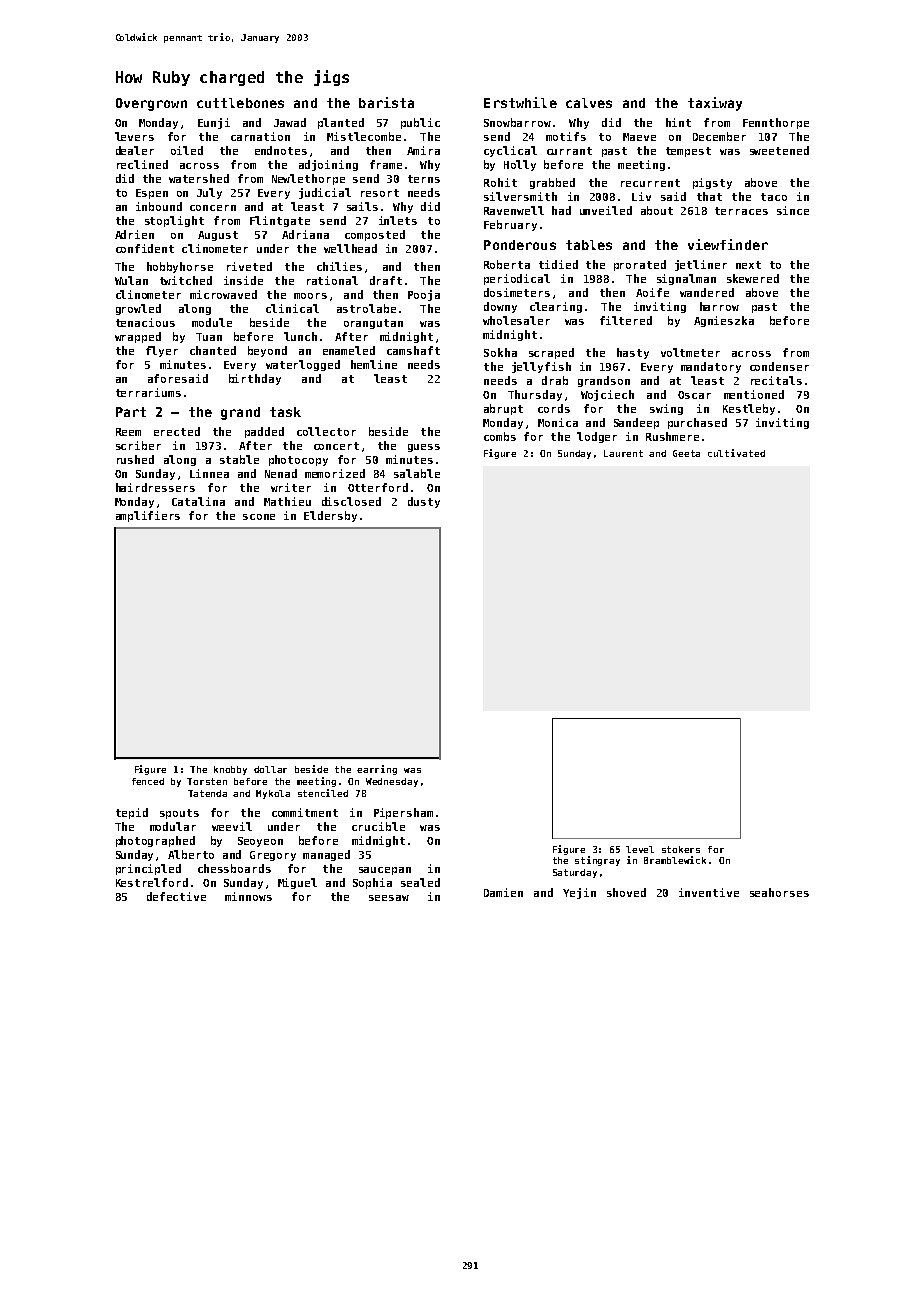 Image resolution: width=924 pixels, height=1308 pixels. Describe the element at coordinates (510, 151) in the image. I see `cyclical` at that location.
